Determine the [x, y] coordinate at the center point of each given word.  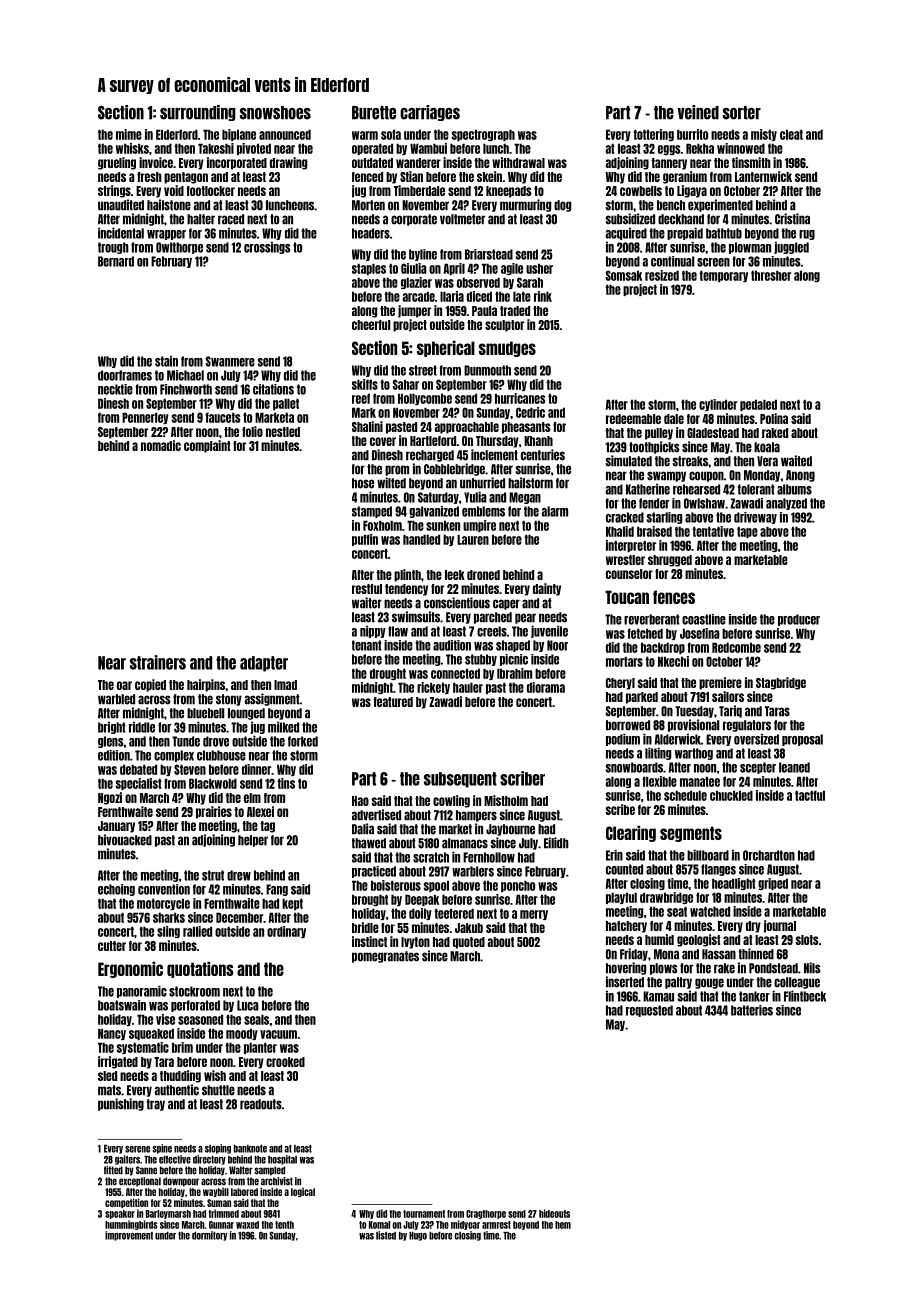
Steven [190, 769]
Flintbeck [805, 996]
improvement [129, 1236]
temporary [723, 276]
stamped [372, 512]
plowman [750, 248]
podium [623, 739]
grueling [117, 163]
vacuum [278, 1034]
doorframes [125, 375]
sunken [443, 525]
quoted [469, 943]
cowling [451, 801]
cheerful [371, 325]
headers [371, 233]
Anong [800, 476]
